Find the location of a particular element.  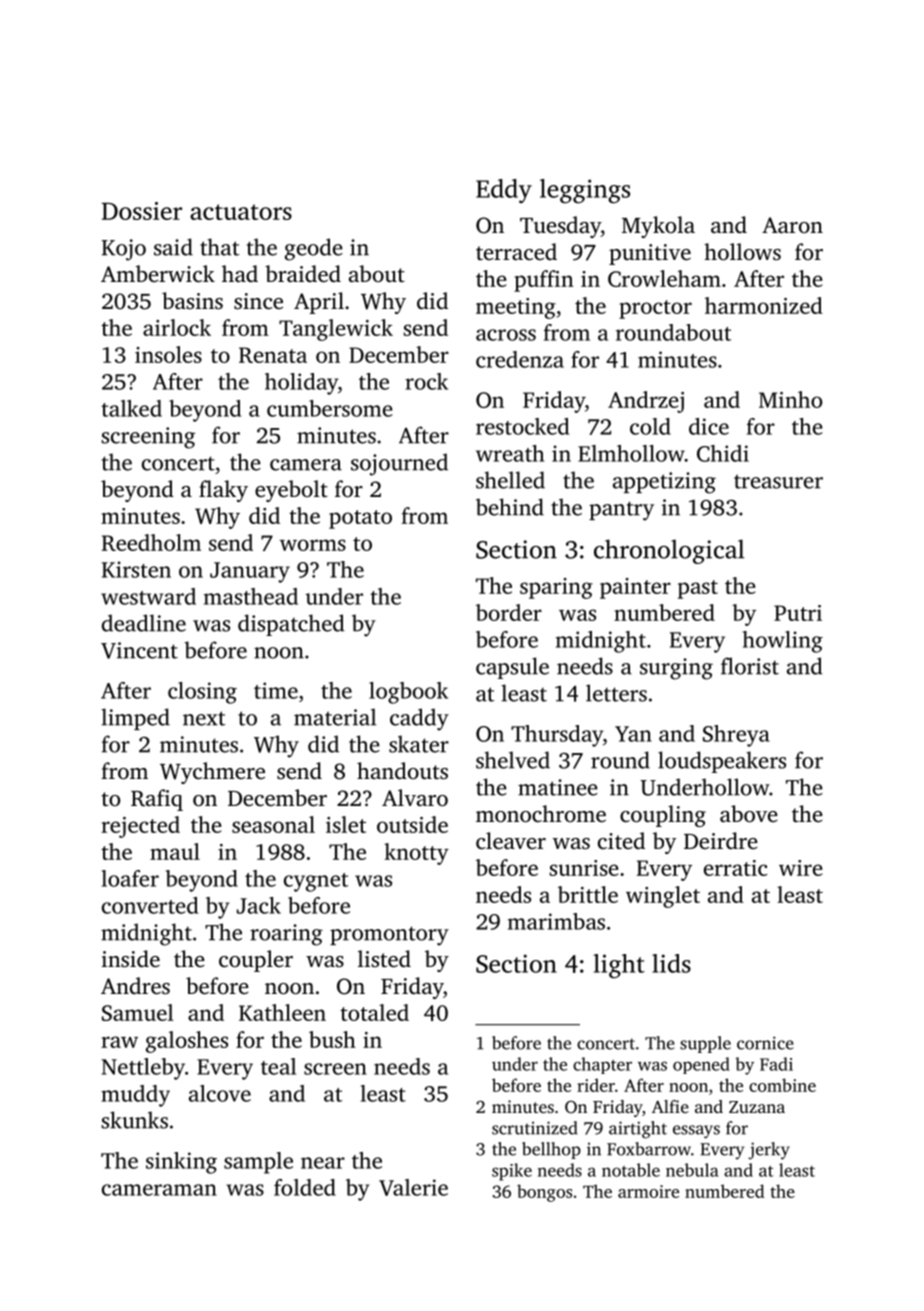

Putri is located at coordinates (798, 613).
